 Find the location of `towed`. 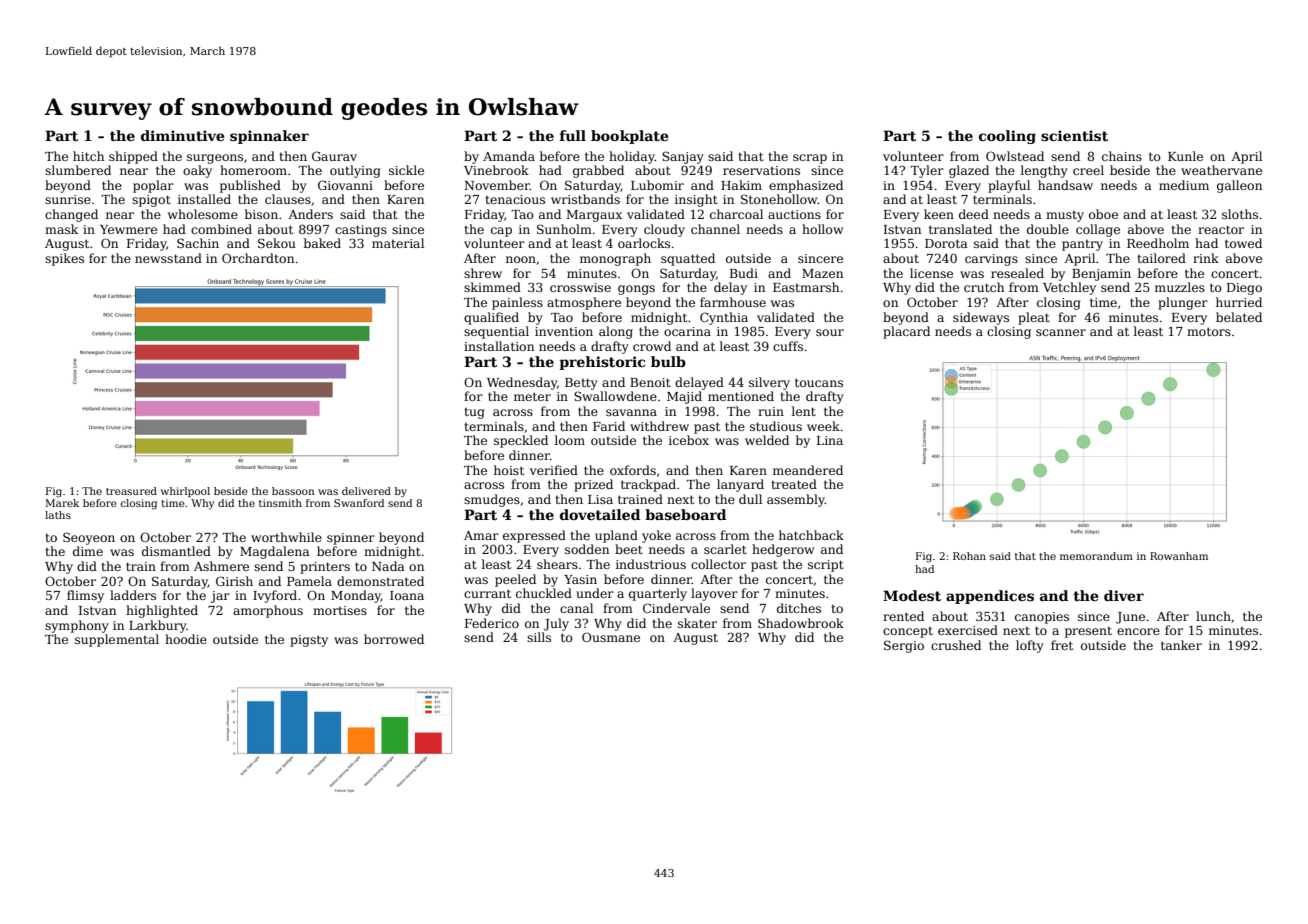

towed is located at coordinates (1243, 243).
